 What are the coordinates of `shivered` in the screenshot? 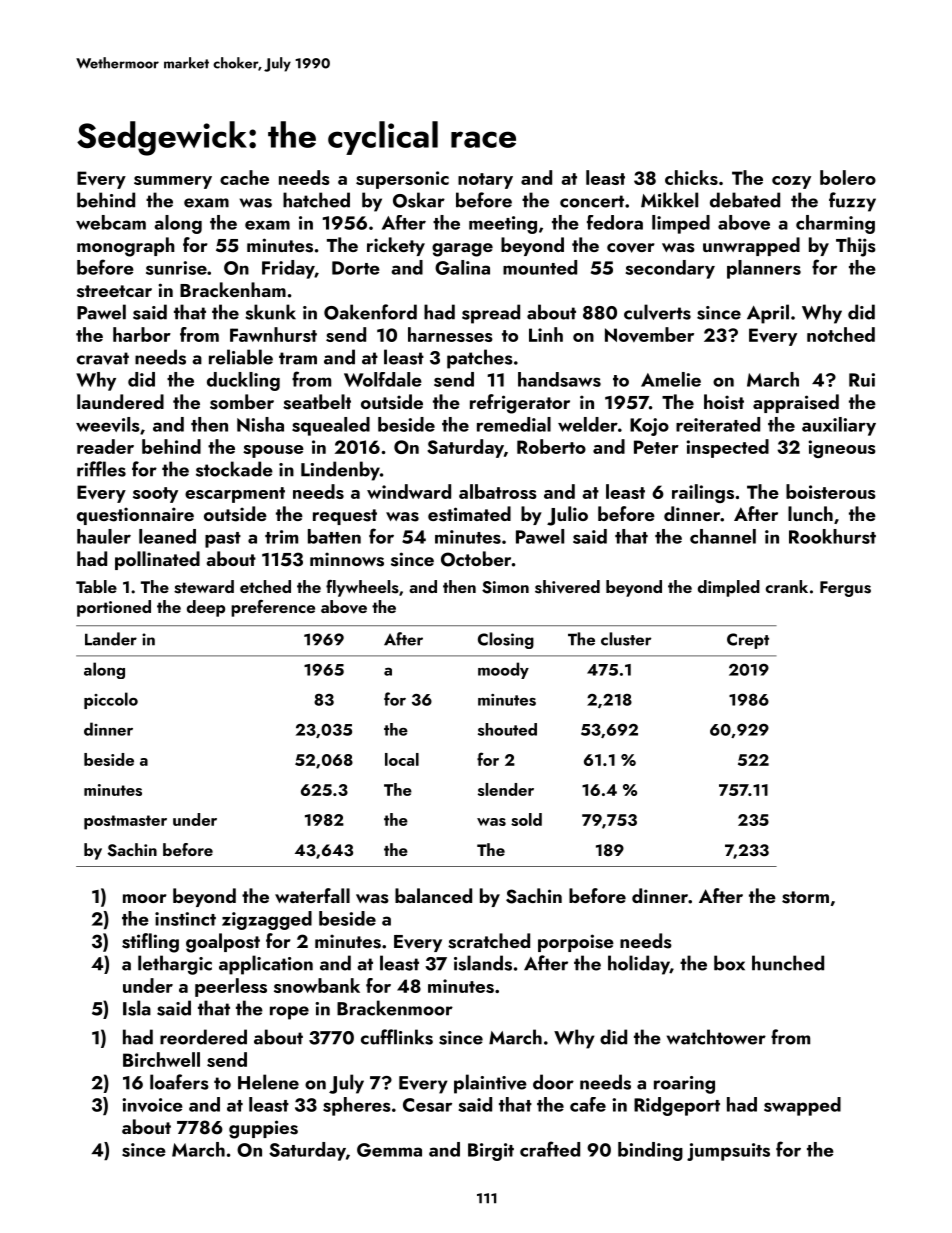 It's located at (567, 587).
